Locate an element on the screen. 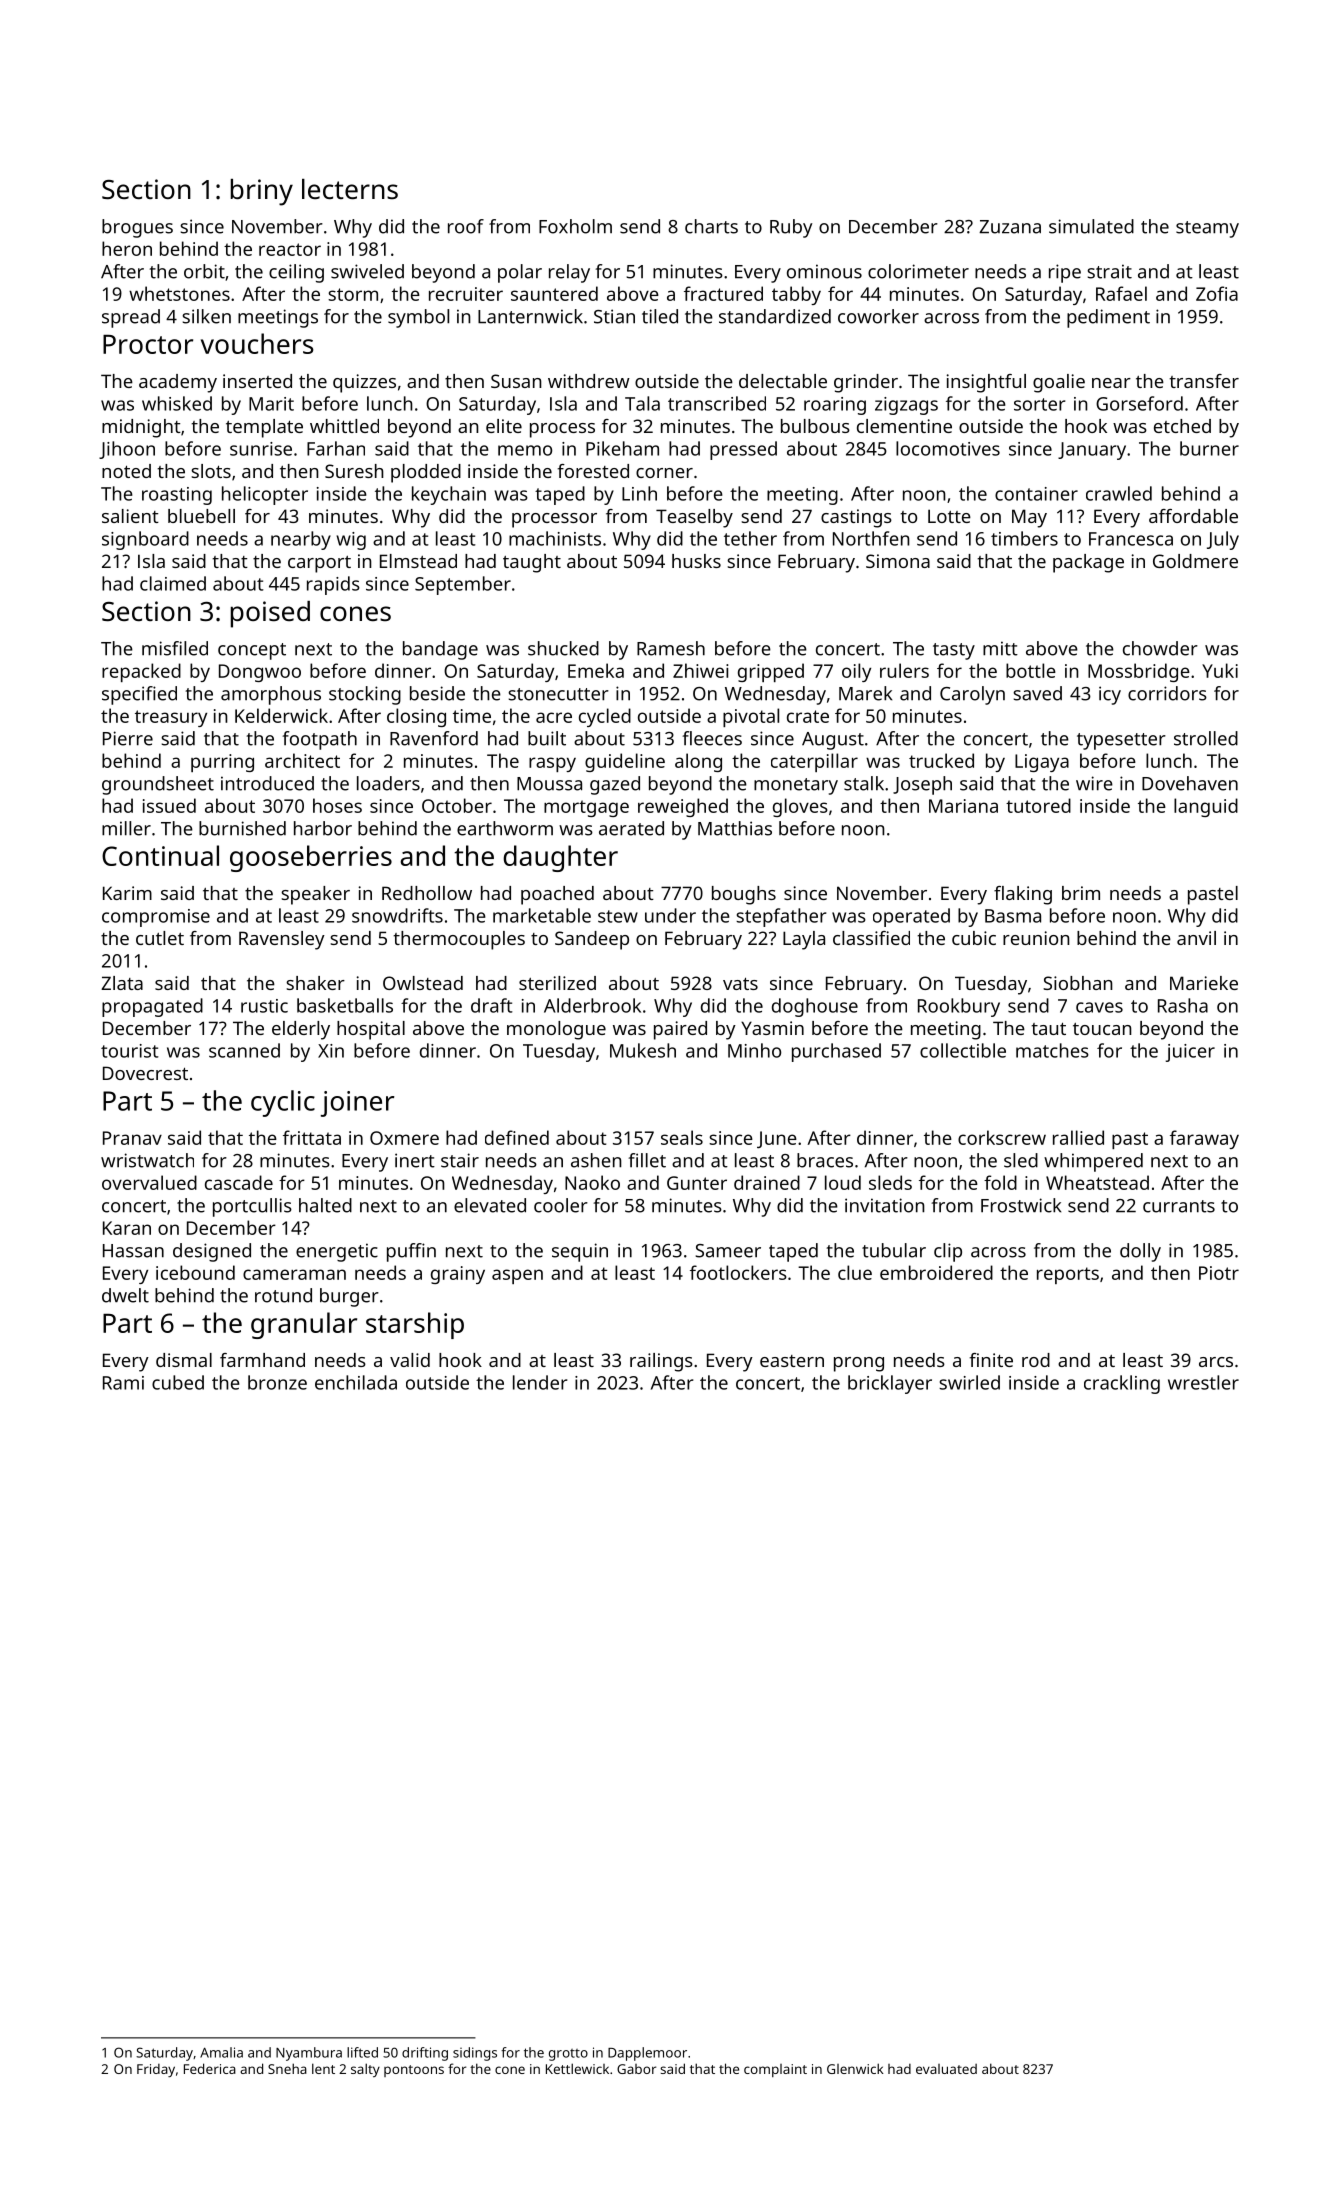 The height and width of the screenshot is (2206, 1340). bandage is located at coordinates (440, 650).
